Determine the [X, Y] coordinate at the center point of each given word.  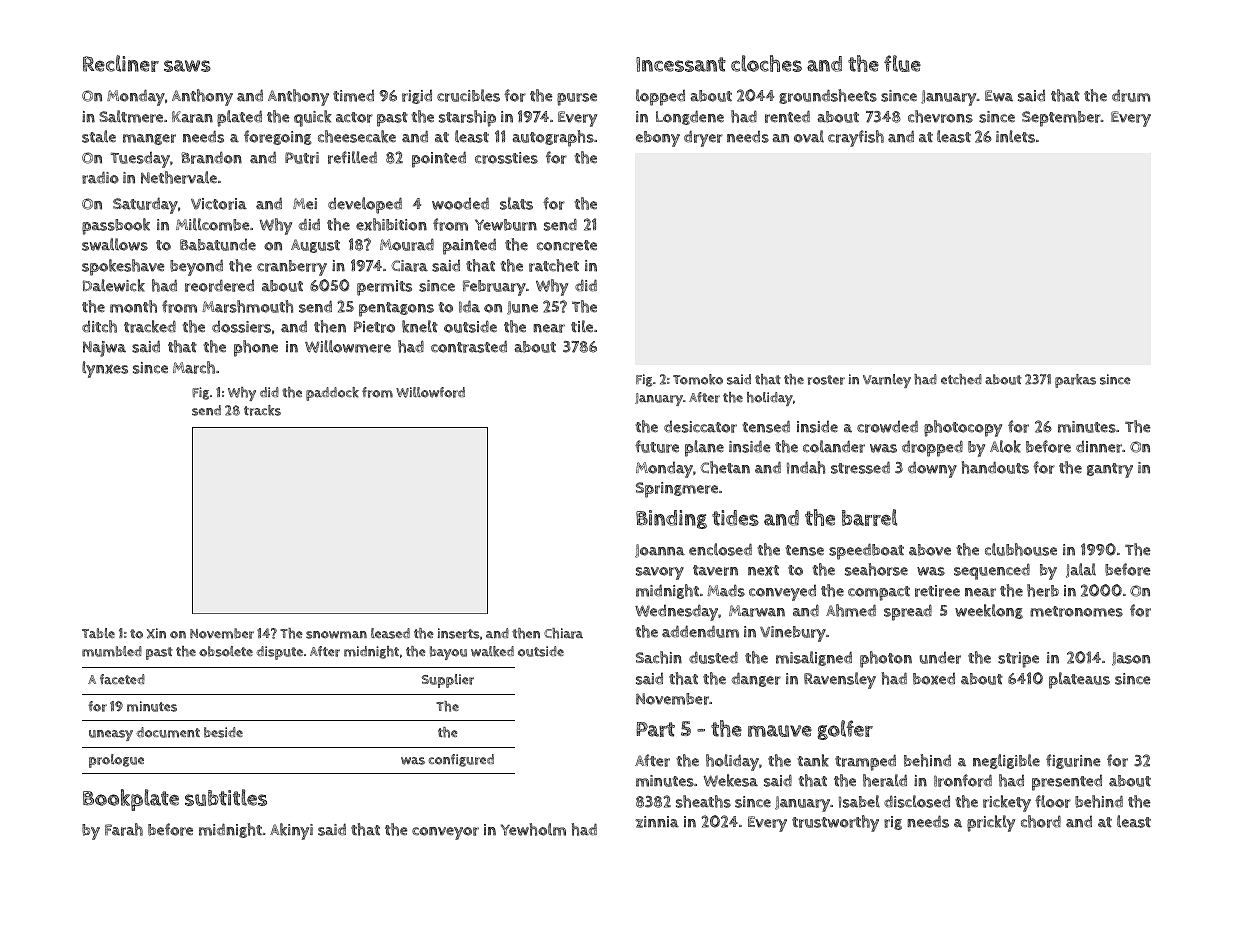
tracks [262, 410]
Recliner [121, 63]
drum [1131, 95]
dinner [1099, 447]
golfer [845, 730]
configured [461, 760]
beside [223, 732]
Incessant [681, 64]
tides [735, 518]
